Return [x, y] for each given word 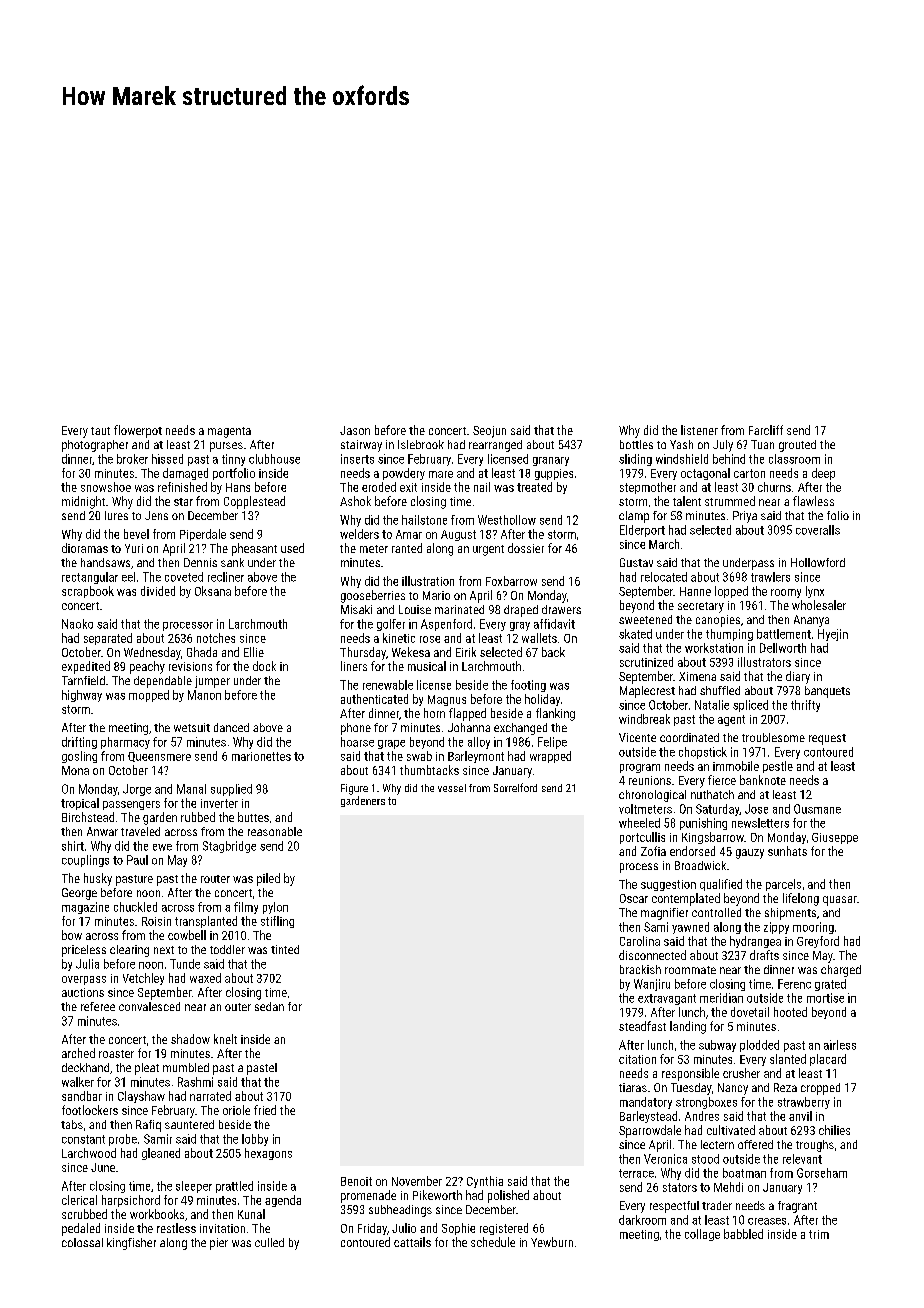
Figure [354, 789]
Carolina [640, 941]
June [103, 1167]
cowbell [187, 935]
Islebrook [421, 444]
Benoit [356, 1181]
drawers [561, 609]
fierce [722, 780]
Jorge [137, 790]
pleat [147, 1069]
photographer [95, 446]
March [664, 544]
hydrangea [755, 942]
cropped [820, 1089]
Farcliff [766, 430]
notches [216, 638]
